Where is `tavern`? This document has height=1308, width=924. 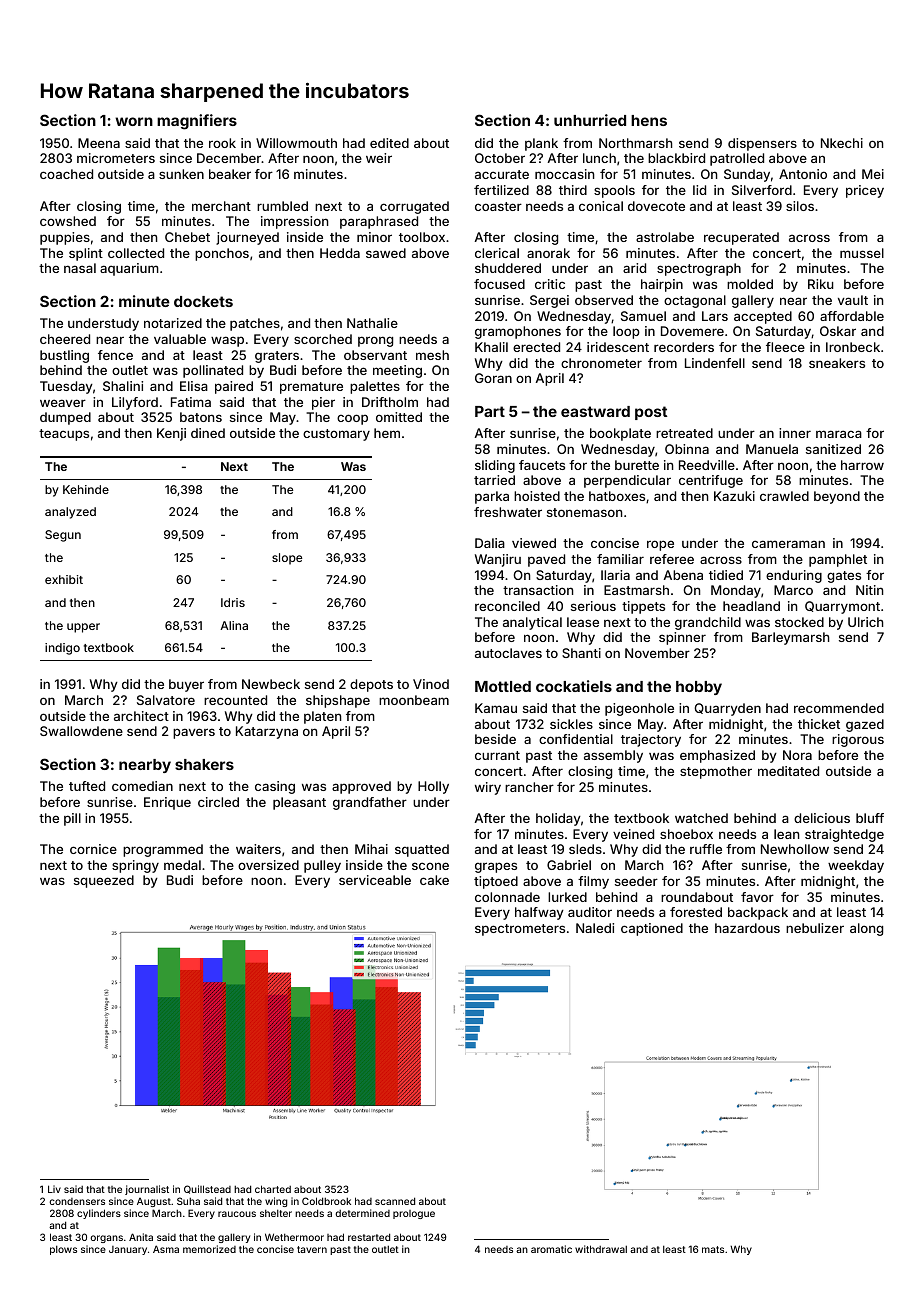
tavern is located at coordinates (312, 1249).
